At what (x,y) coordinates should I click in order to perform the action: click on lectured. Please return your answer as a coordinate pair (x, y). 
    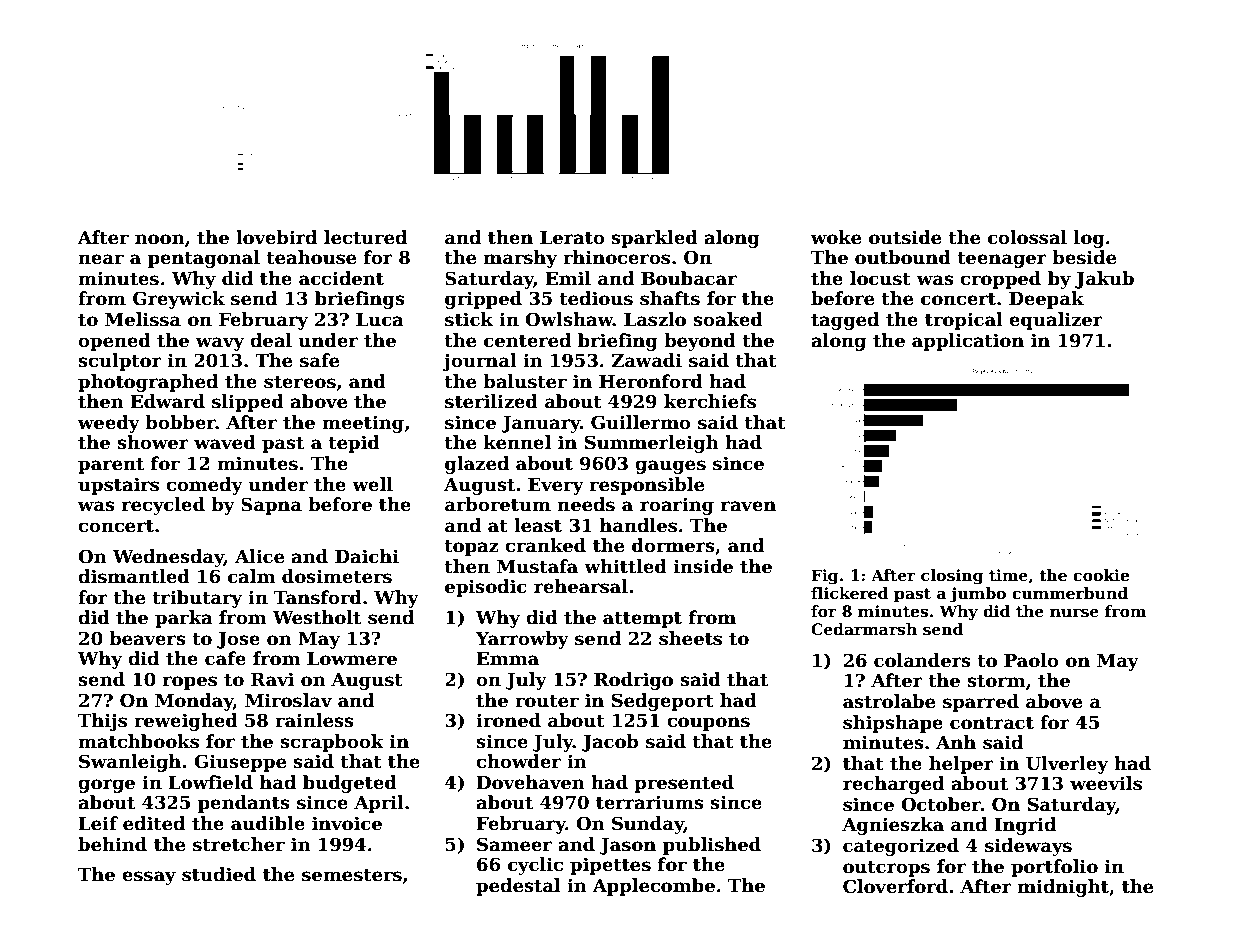
    Looking at the image, I should click on (365, 237).
